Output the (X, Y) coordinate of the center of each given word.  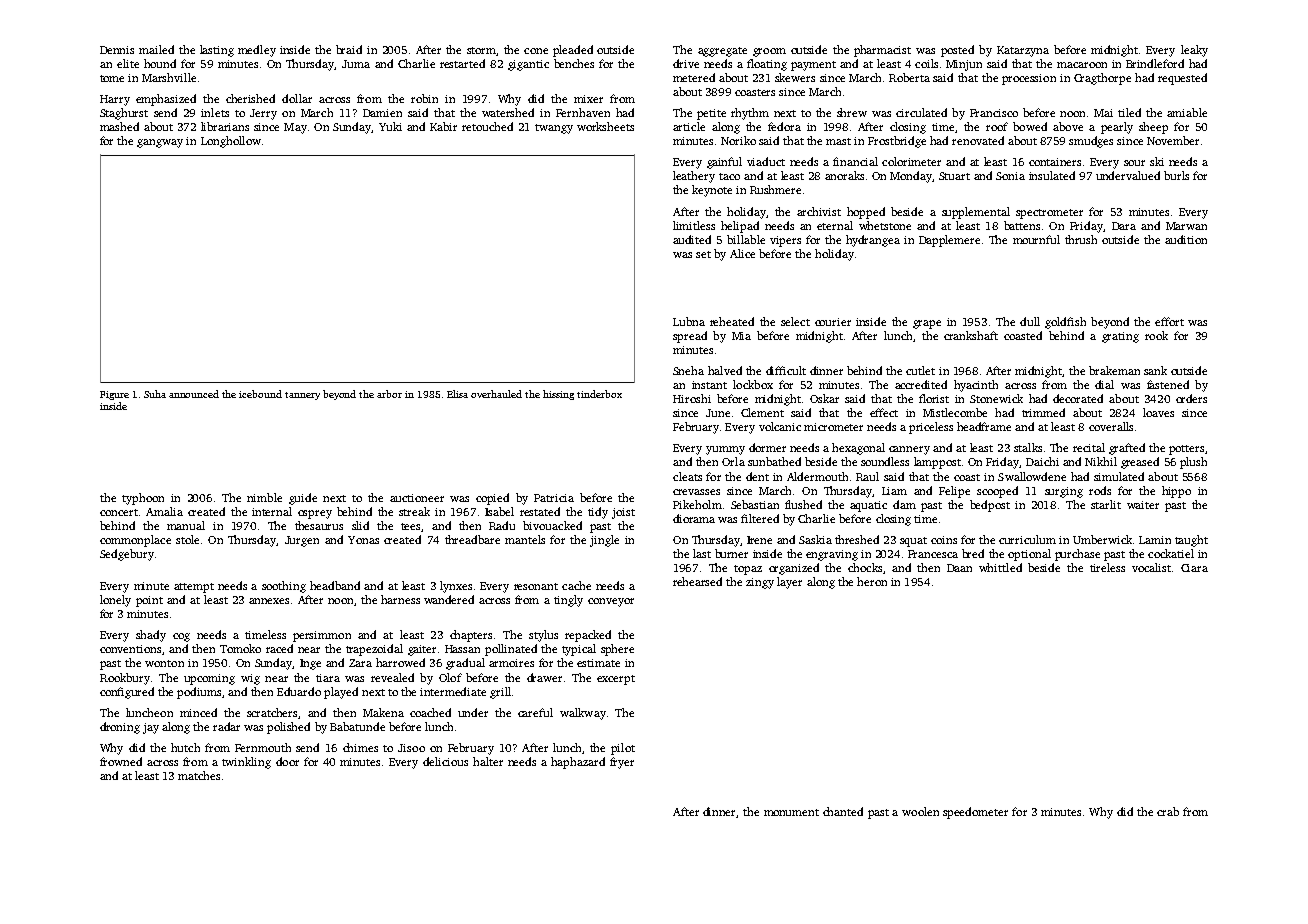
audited (692, 239)
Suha (155, 394)
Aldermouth (817, 476)
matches (199, 775)
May (295, 128)
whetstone (885, 225)
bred (973, 553)
